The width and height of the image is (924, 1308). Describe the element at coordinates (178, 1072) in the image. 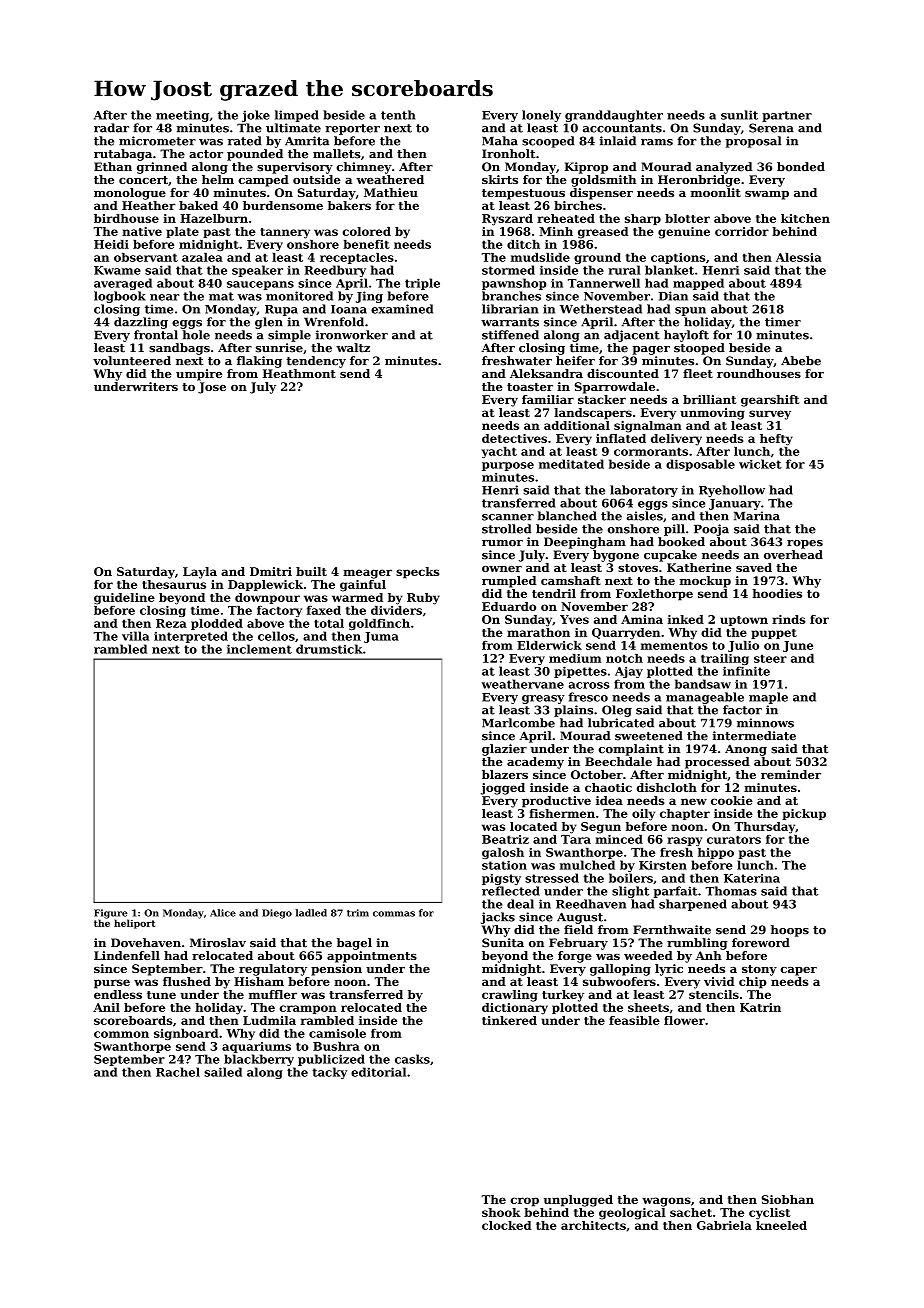

I see `Rachel` at that location.
